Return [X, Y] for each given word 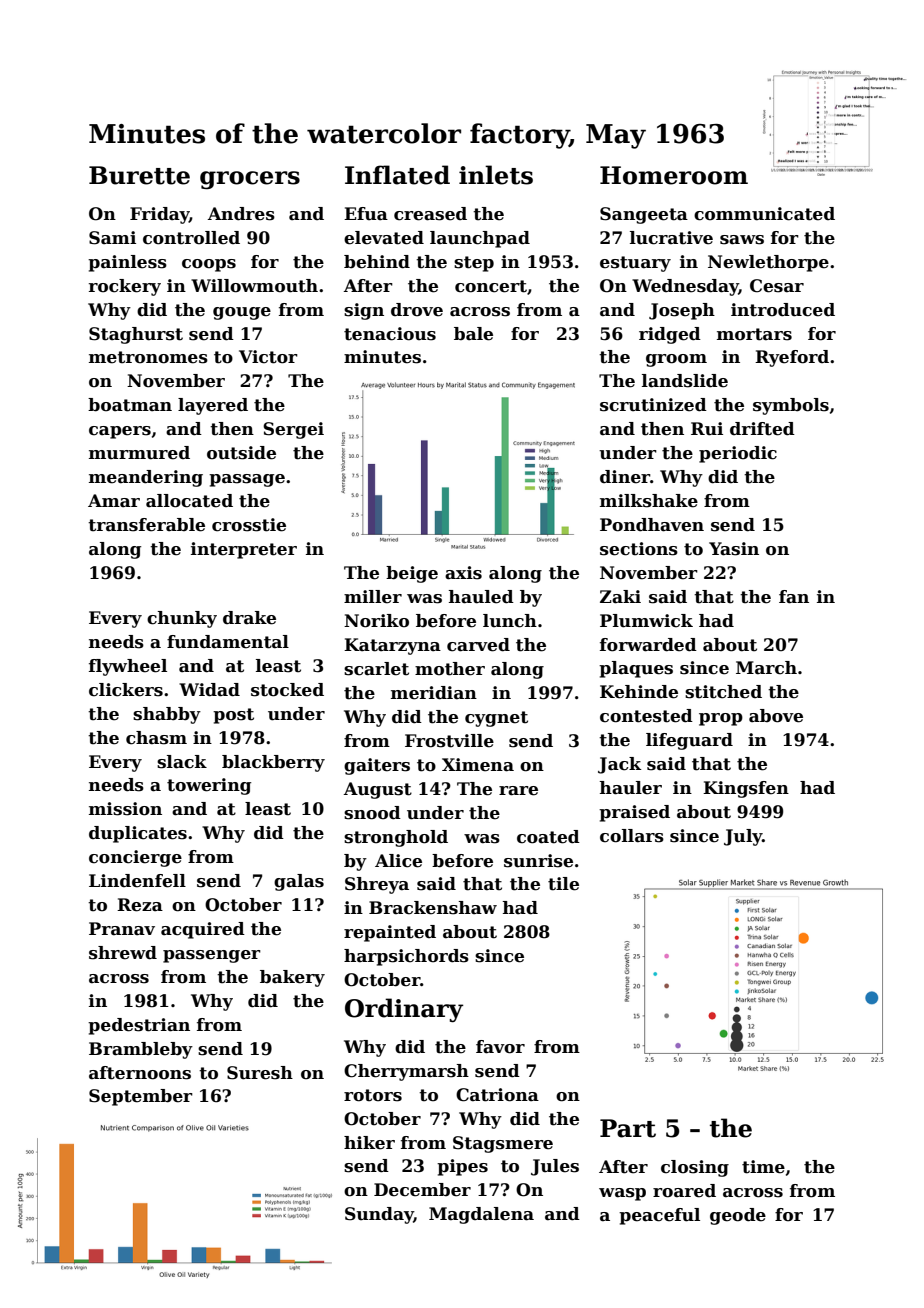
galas [299, 882]
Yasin [734, 549]
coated [548, 837]
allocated [189, 501]
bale [473, 334]
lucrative [671, 238]
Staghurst [136, 335]
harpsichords [406, 957]
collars [632, 836]
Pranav [122, 929]
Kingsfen [746, 789]
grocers [250, 180]
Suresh [260, 1073]
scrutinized [653, 405]
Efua [366, 214]
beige [412, 574]
